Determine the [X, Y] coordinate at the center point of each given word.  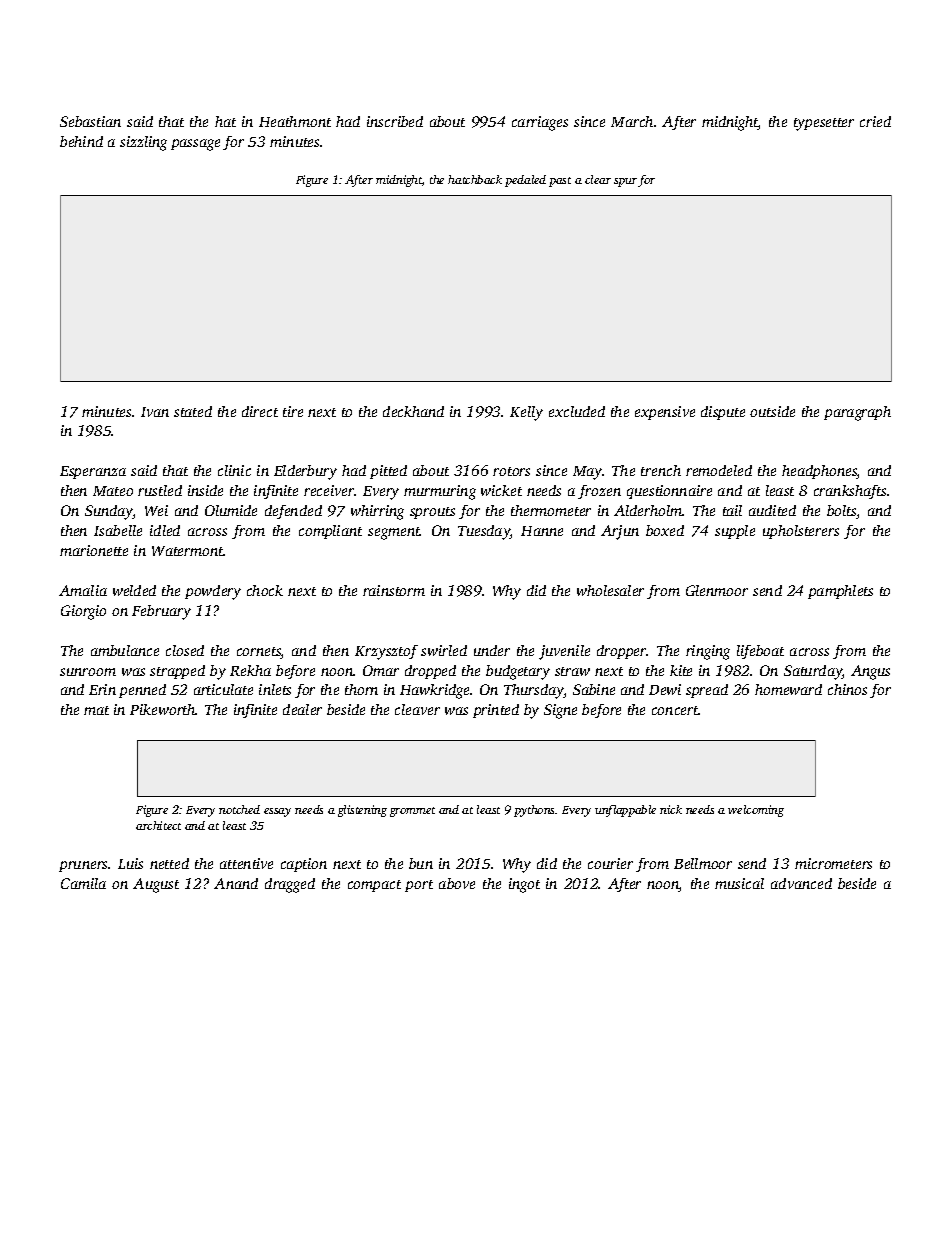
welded [134, 590]
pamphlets [840, 592]
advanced [801, 883]
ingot [524, 885]
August [156, 885]
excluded [577, 411]
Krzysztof [386, 652]
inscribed [395, 121]
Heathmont [295, 121]
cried [875, 121]
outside [772, 411]
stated [193, 411]
